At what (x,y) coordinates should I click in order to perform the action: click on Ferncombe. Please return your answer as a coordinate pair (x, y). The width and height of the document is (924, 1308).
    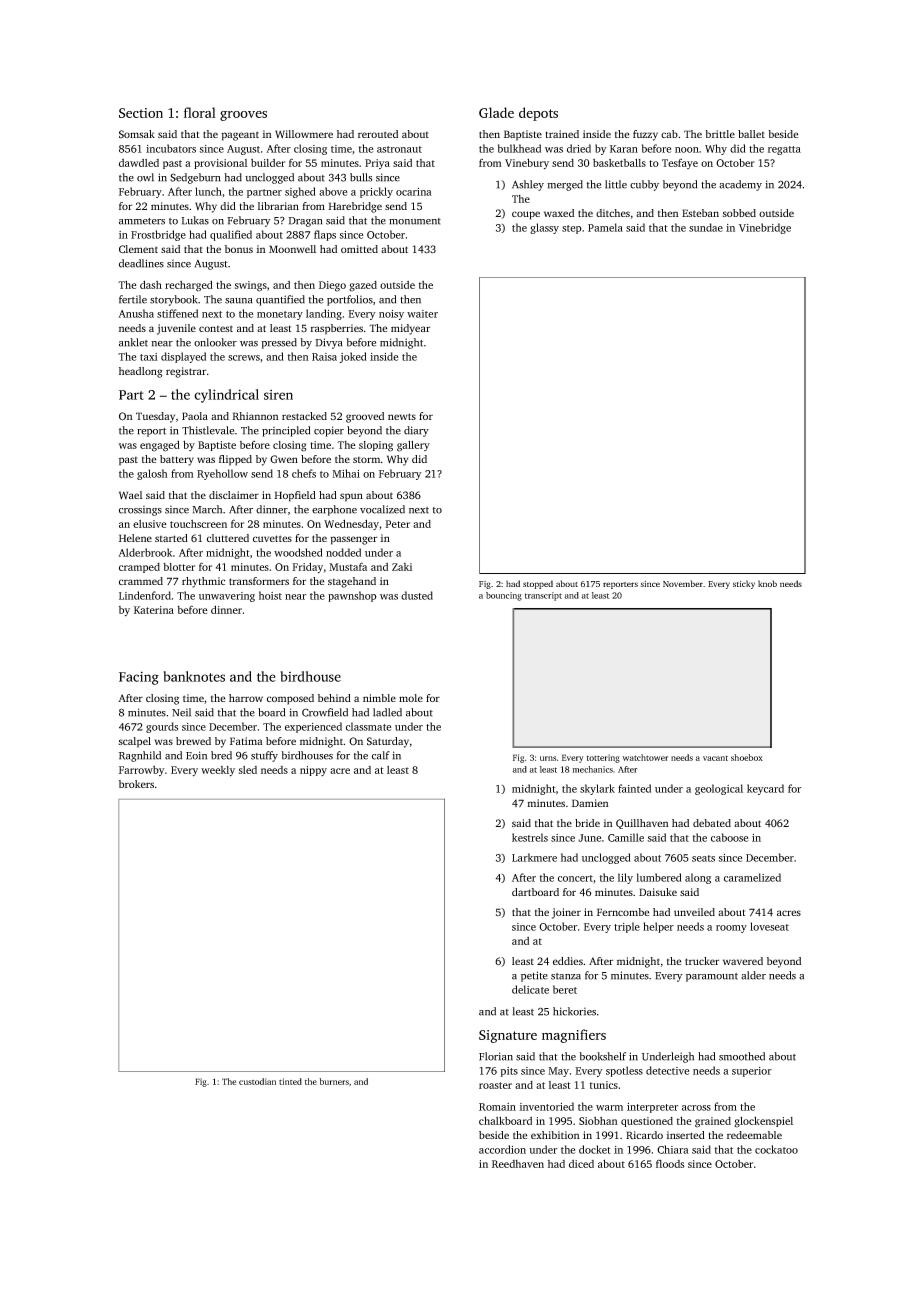
    Looking at the image, I should click on (623, 912).
